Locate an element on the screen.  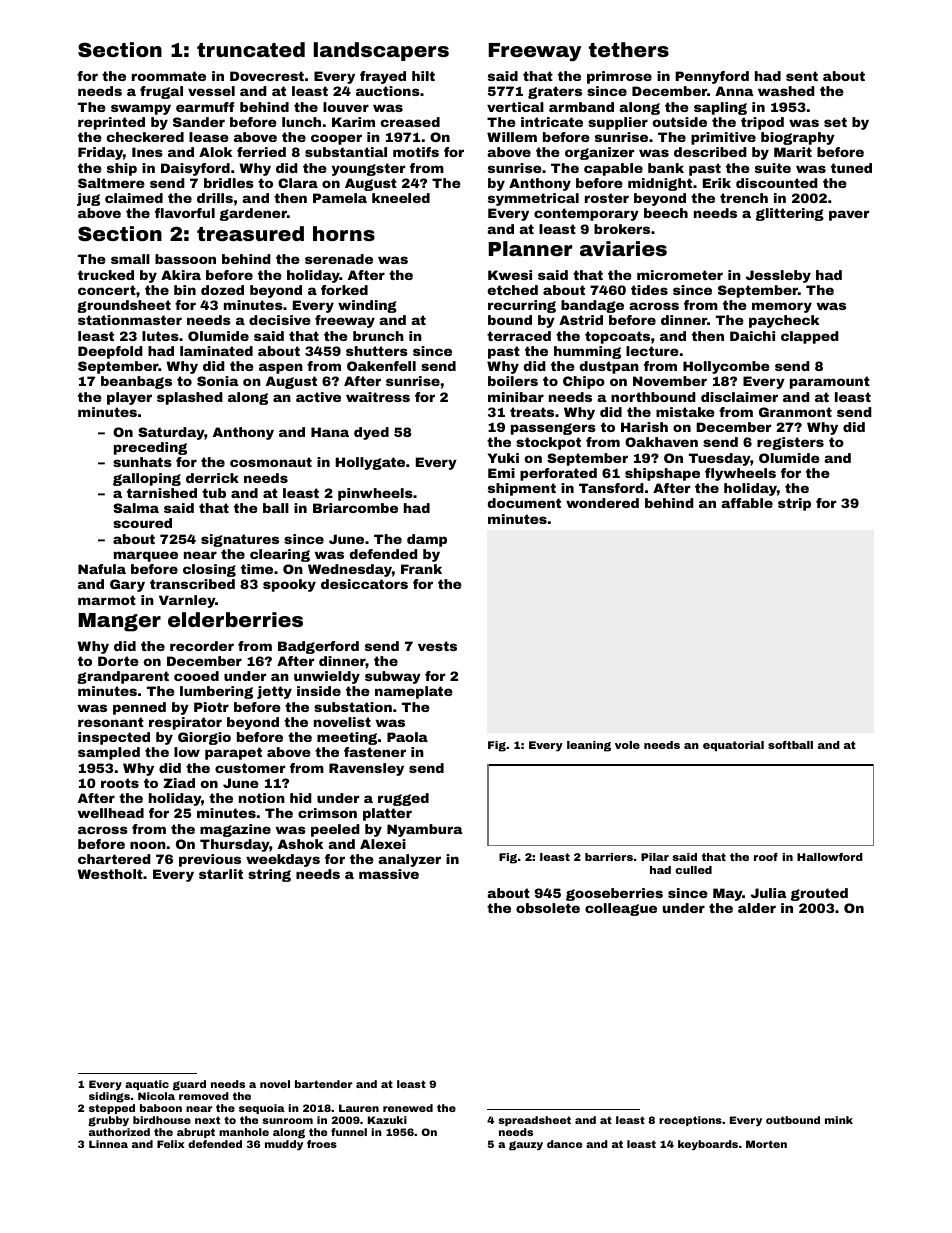
Westholt is located at coordinates (110, 874).
